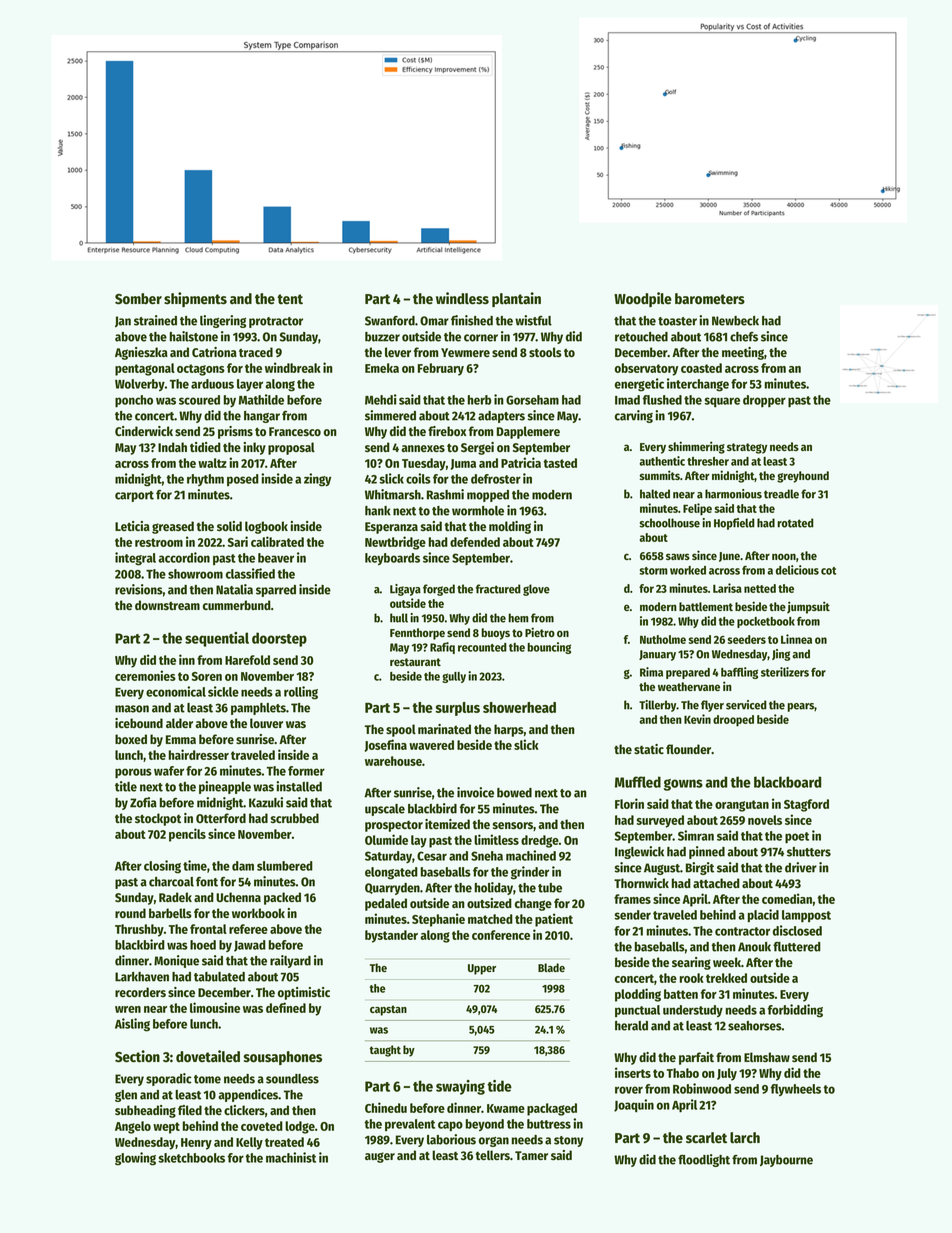 The width and height of the screenshot is (952, 1233). I want to click on barometers, so click(710, 299).
